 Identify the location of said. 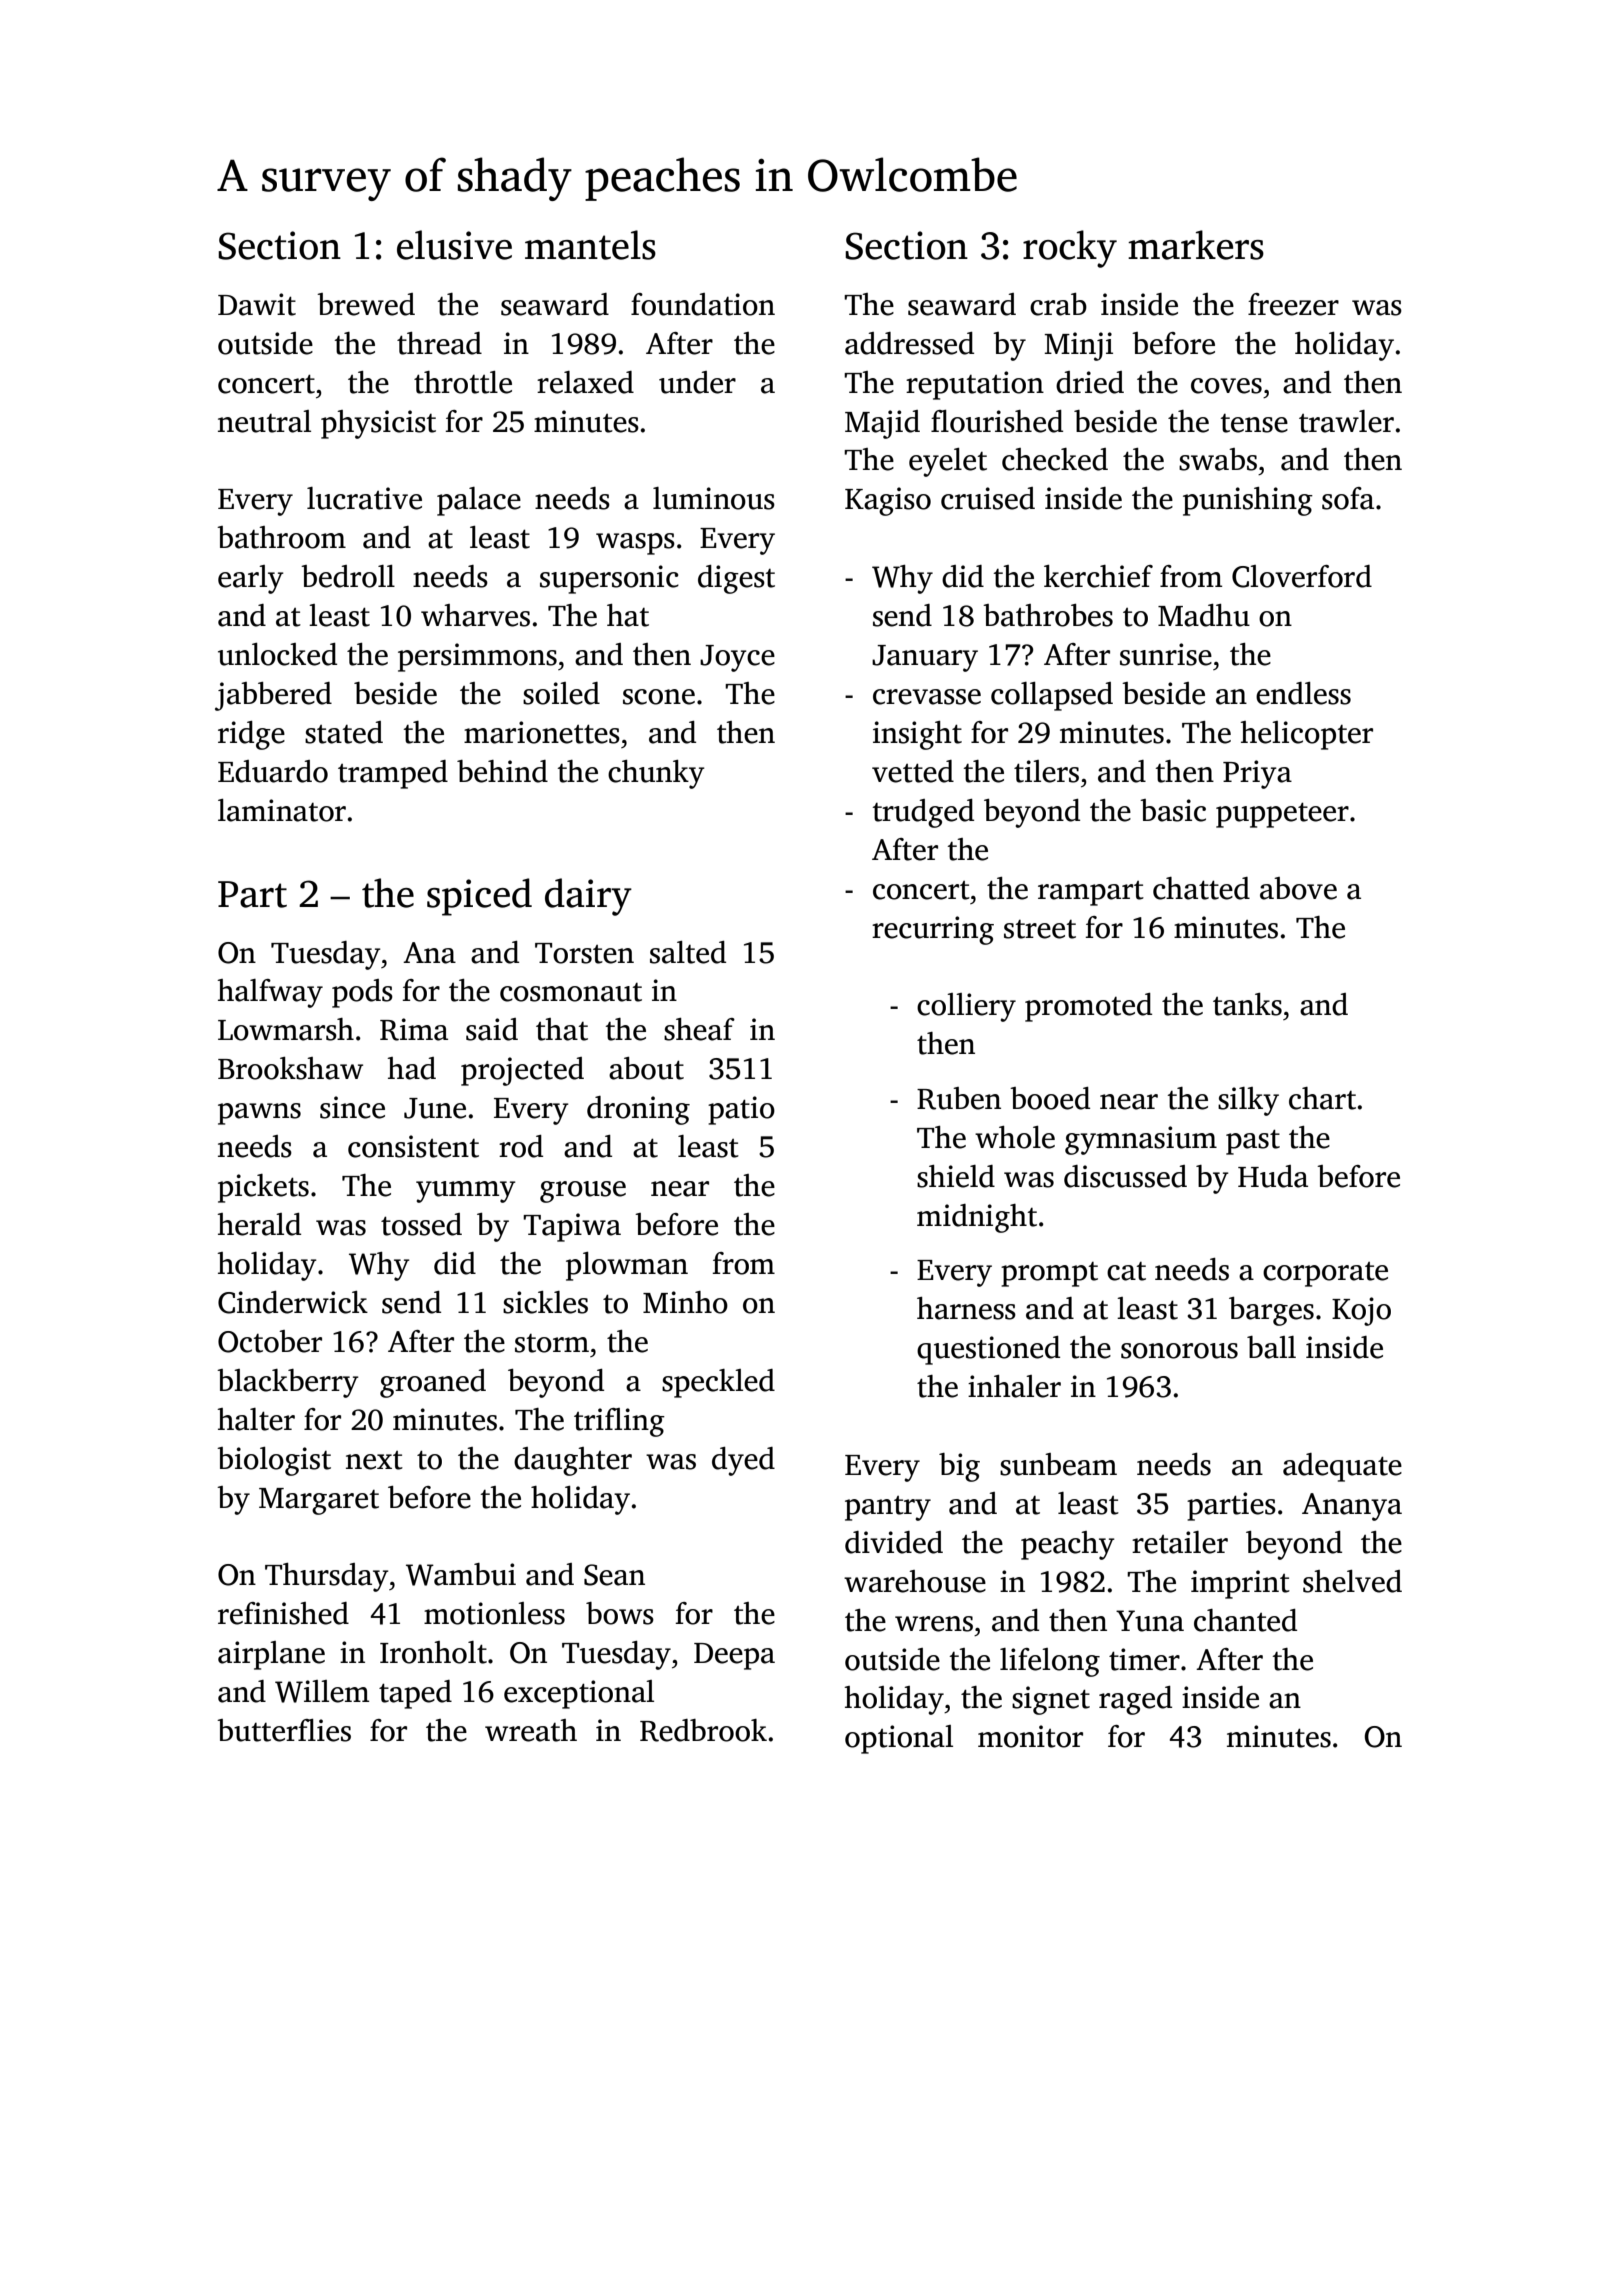
(492, 1029).
